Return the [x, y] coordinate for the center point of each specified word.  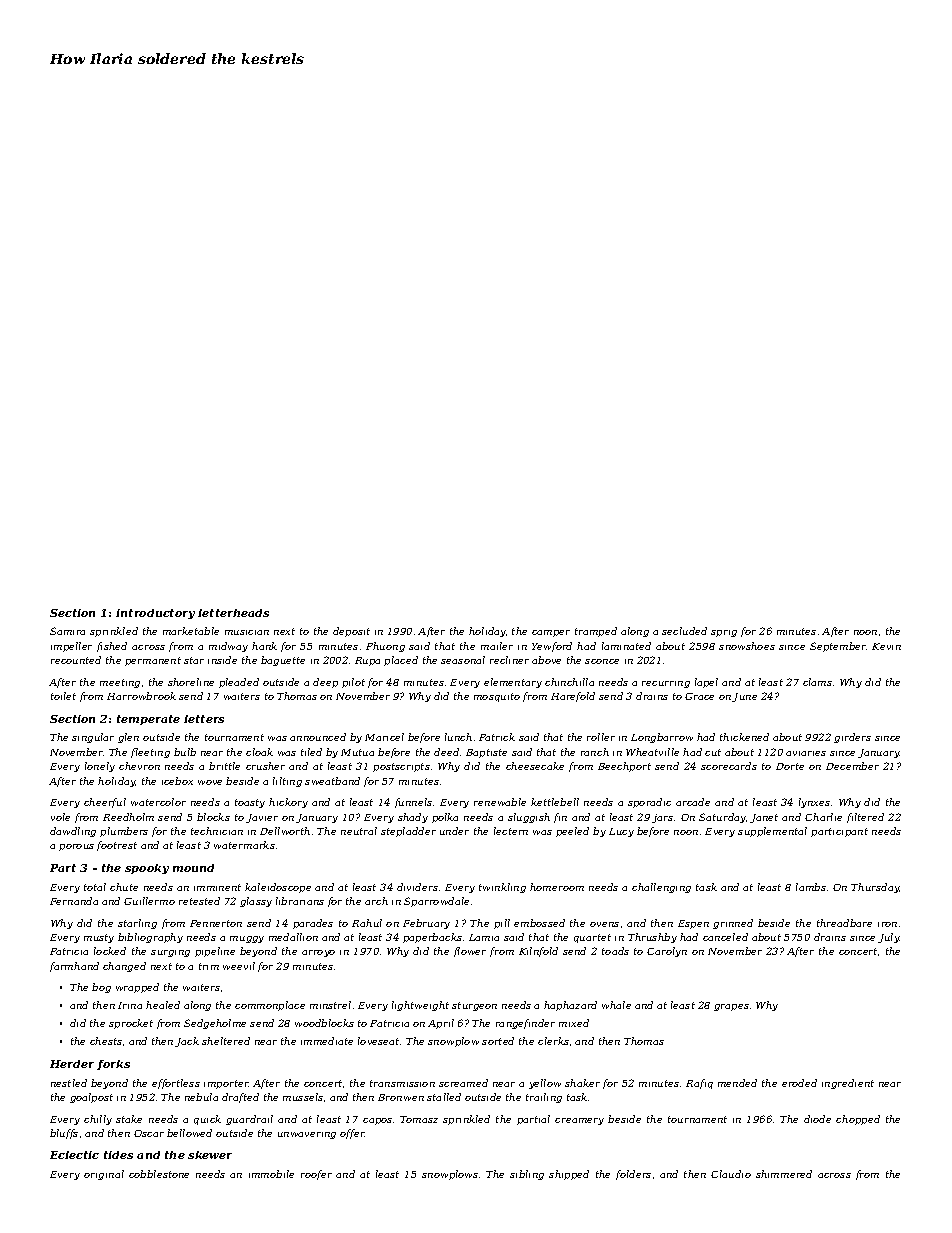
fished [112, 647]
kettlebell [555, 802]
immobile [271, 1174]
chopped [858, 1120]
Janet [764, 818]
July [889, 938]
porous [76, 847]
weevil [239, 966]
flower [470, 952]
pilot [353, 683]
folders [633, 1175]
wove [210, 782]
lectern [511, 831]
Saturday [722, 818]
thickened [744, 737]
